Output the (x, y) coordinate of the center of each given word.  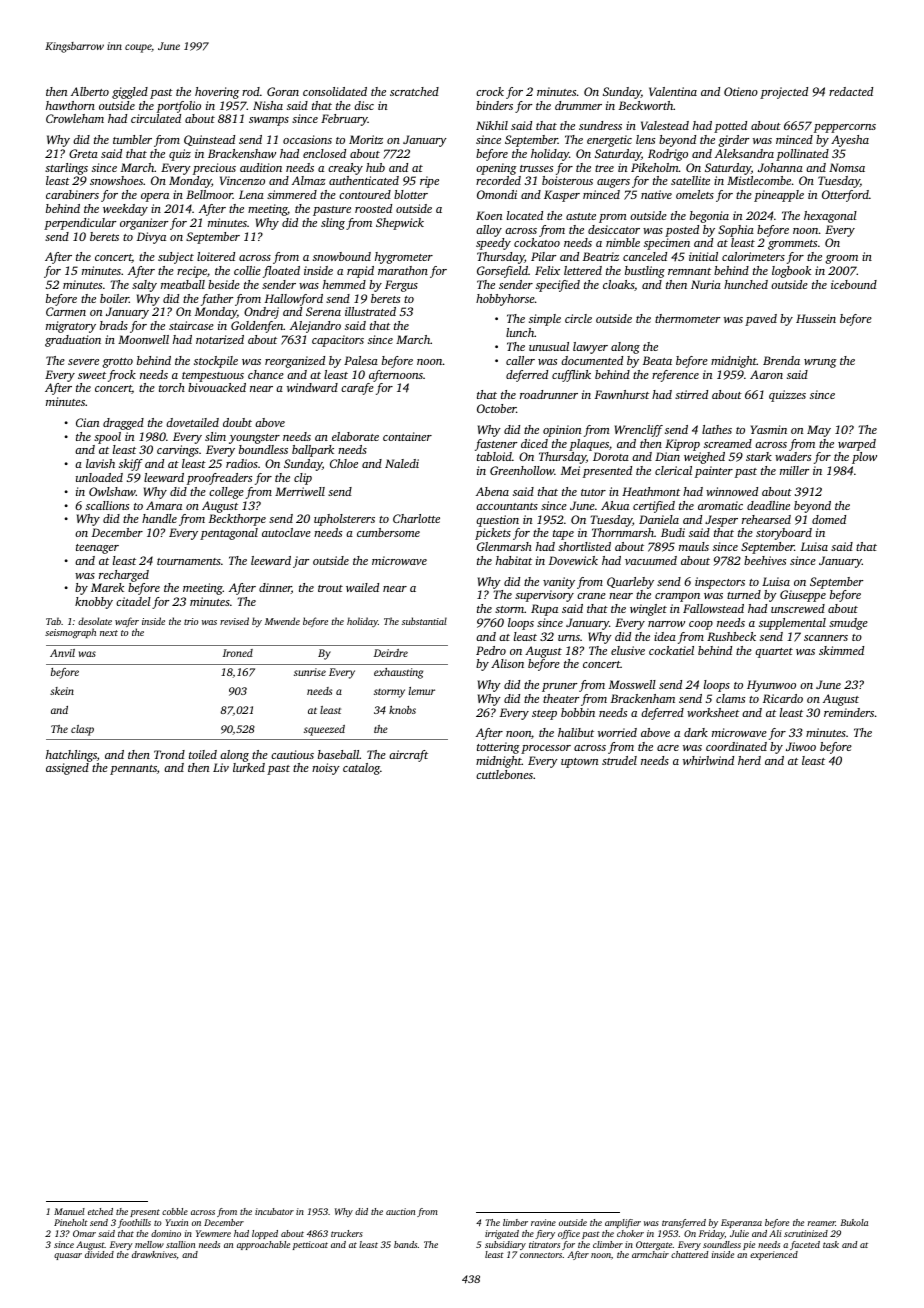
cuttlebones (504, 774)
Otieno (741, 91)
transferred (684, 1223)
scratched (414, 91)
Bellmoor (209, 194)
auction (400, 1211)
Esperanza (741, 1223)
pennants (133, 770)
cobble (175, 1211)
